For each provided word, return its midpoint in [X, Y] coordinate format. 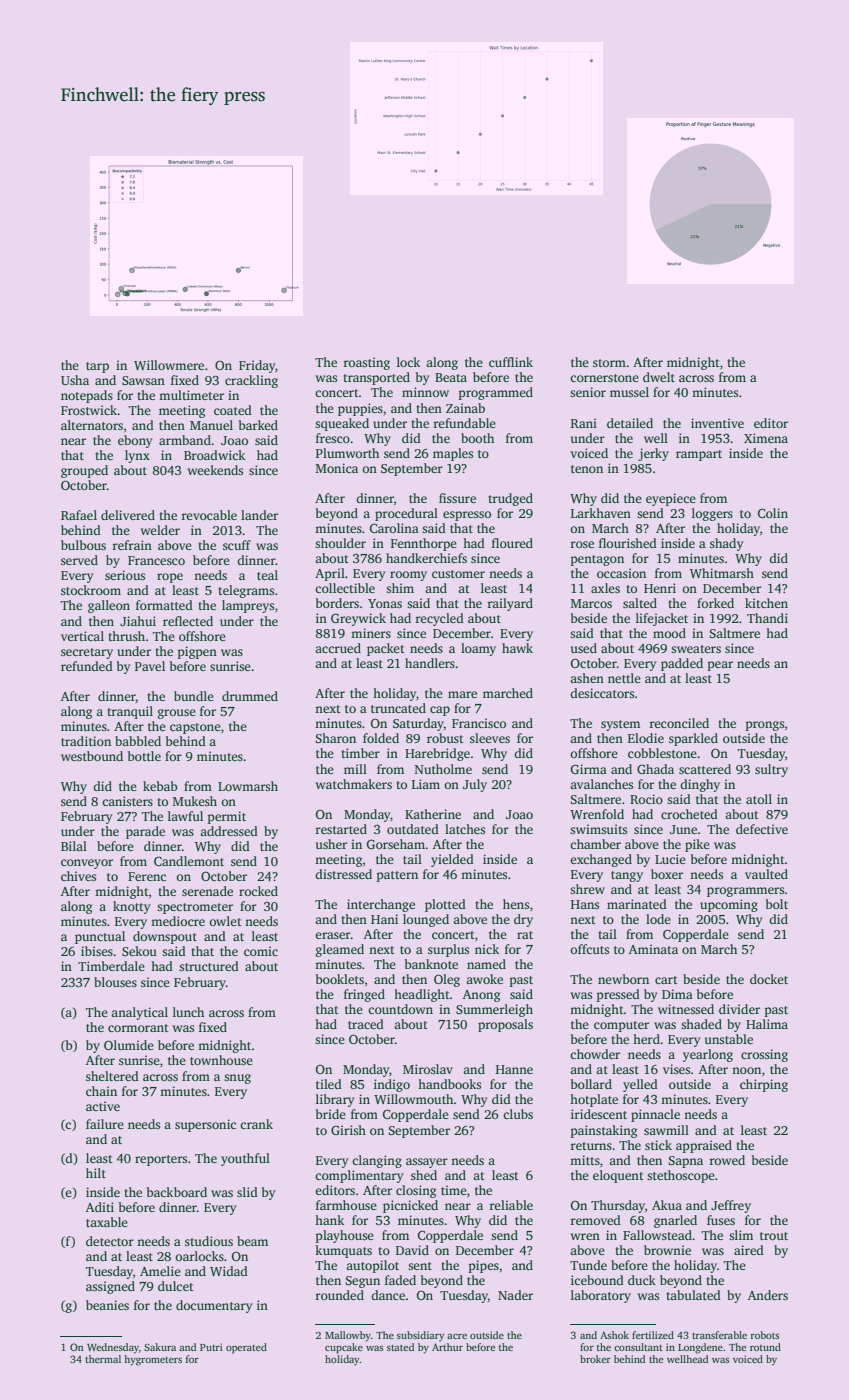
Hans [585, 904]
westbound [92, 756]
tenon [587, 469]
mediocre [178, 921]
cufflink [511, 362]
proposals [505, 1025]
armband [185, 440]
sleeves [490, 738]
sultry [771, 770]
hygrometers [153, 1360]
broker [595, 1359]
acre [457, 1336]
